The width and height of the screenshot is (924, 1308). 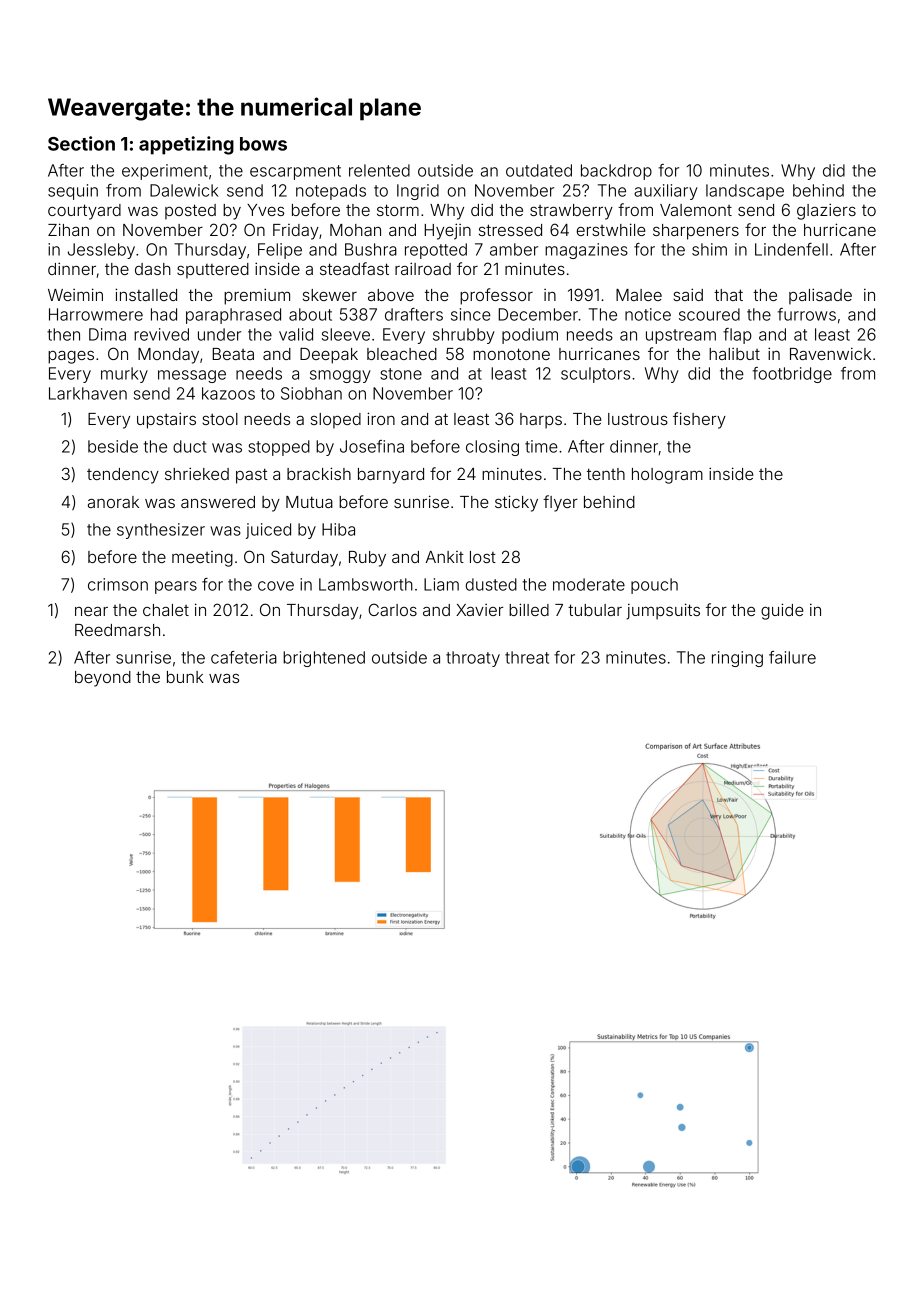 I want to click on threat, so click(x=527, y=657).
